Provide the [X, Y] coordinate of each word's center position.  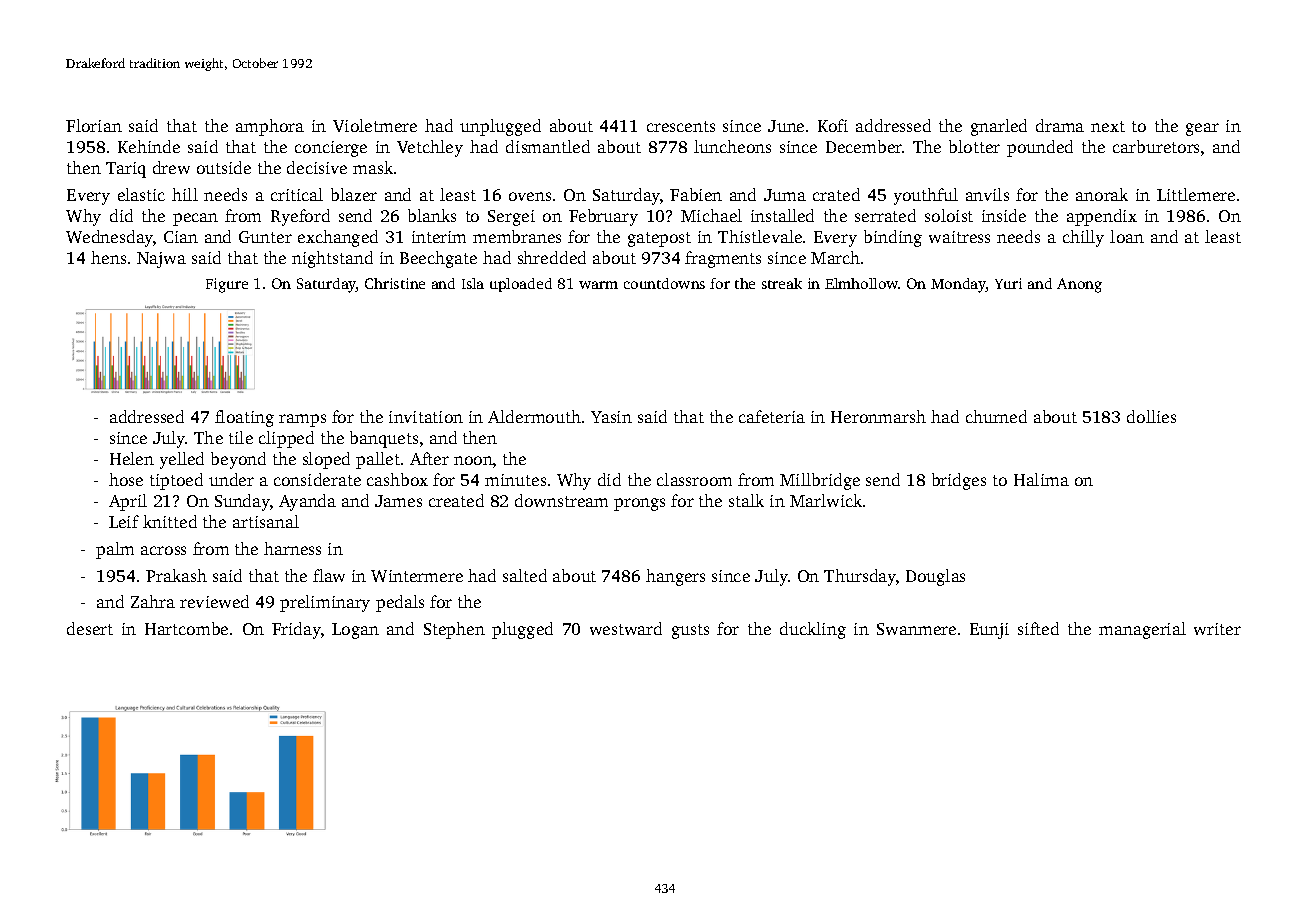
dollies [1151, 416]
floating [244, 418]
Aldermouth [534, 416]
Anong [1079, 285]
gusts [690, 631]
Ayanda [307, 502]
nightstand [332, 259]
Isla [473, 283]
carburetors [1156, 146]
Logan [355, 631]
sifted [1038, 628]
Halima [1041, 479]
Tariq [126, 170]
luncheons [732, 146]
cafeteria [772, 416]
